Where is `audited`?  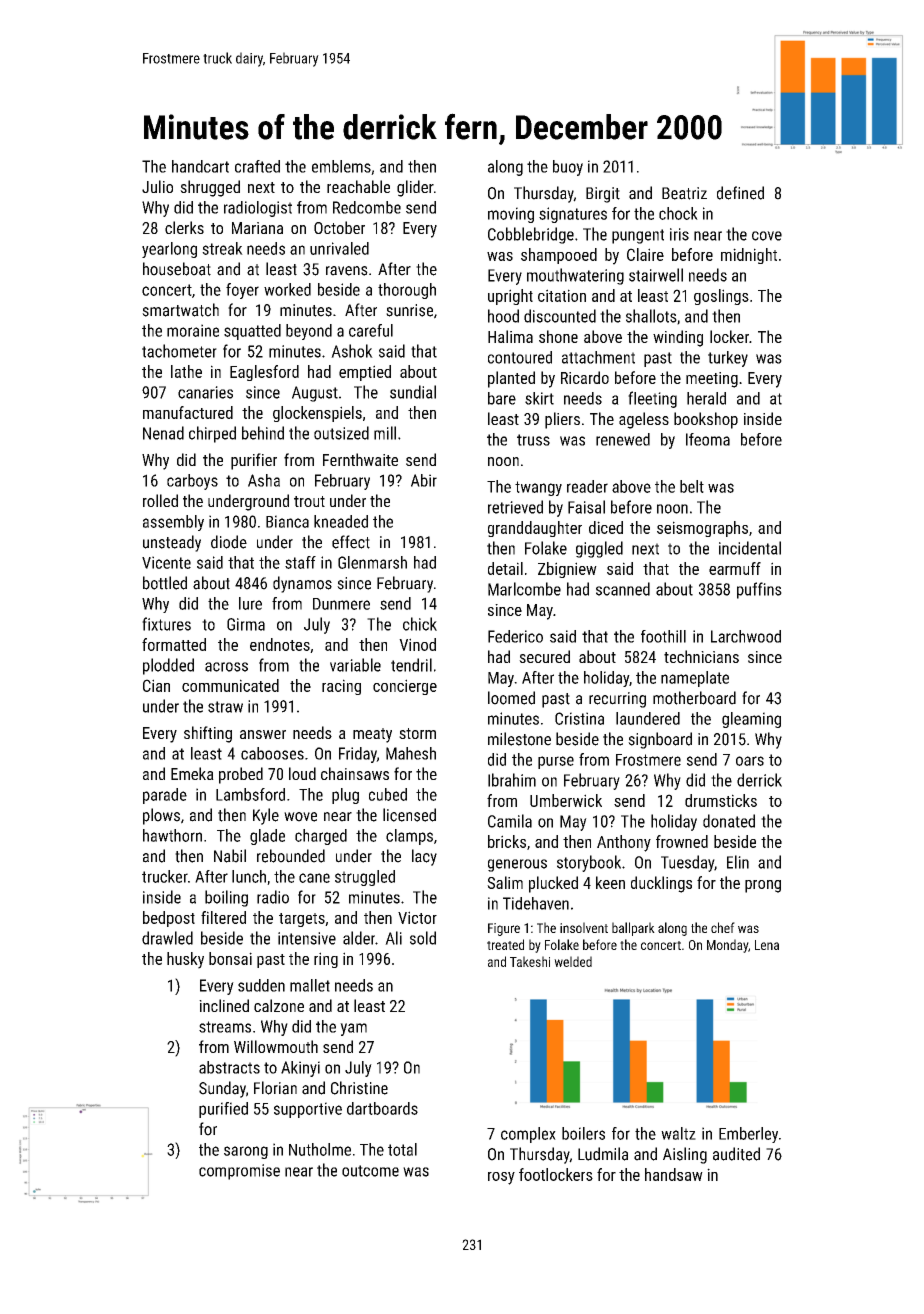 audited is located at coordinates (736, 1154).
